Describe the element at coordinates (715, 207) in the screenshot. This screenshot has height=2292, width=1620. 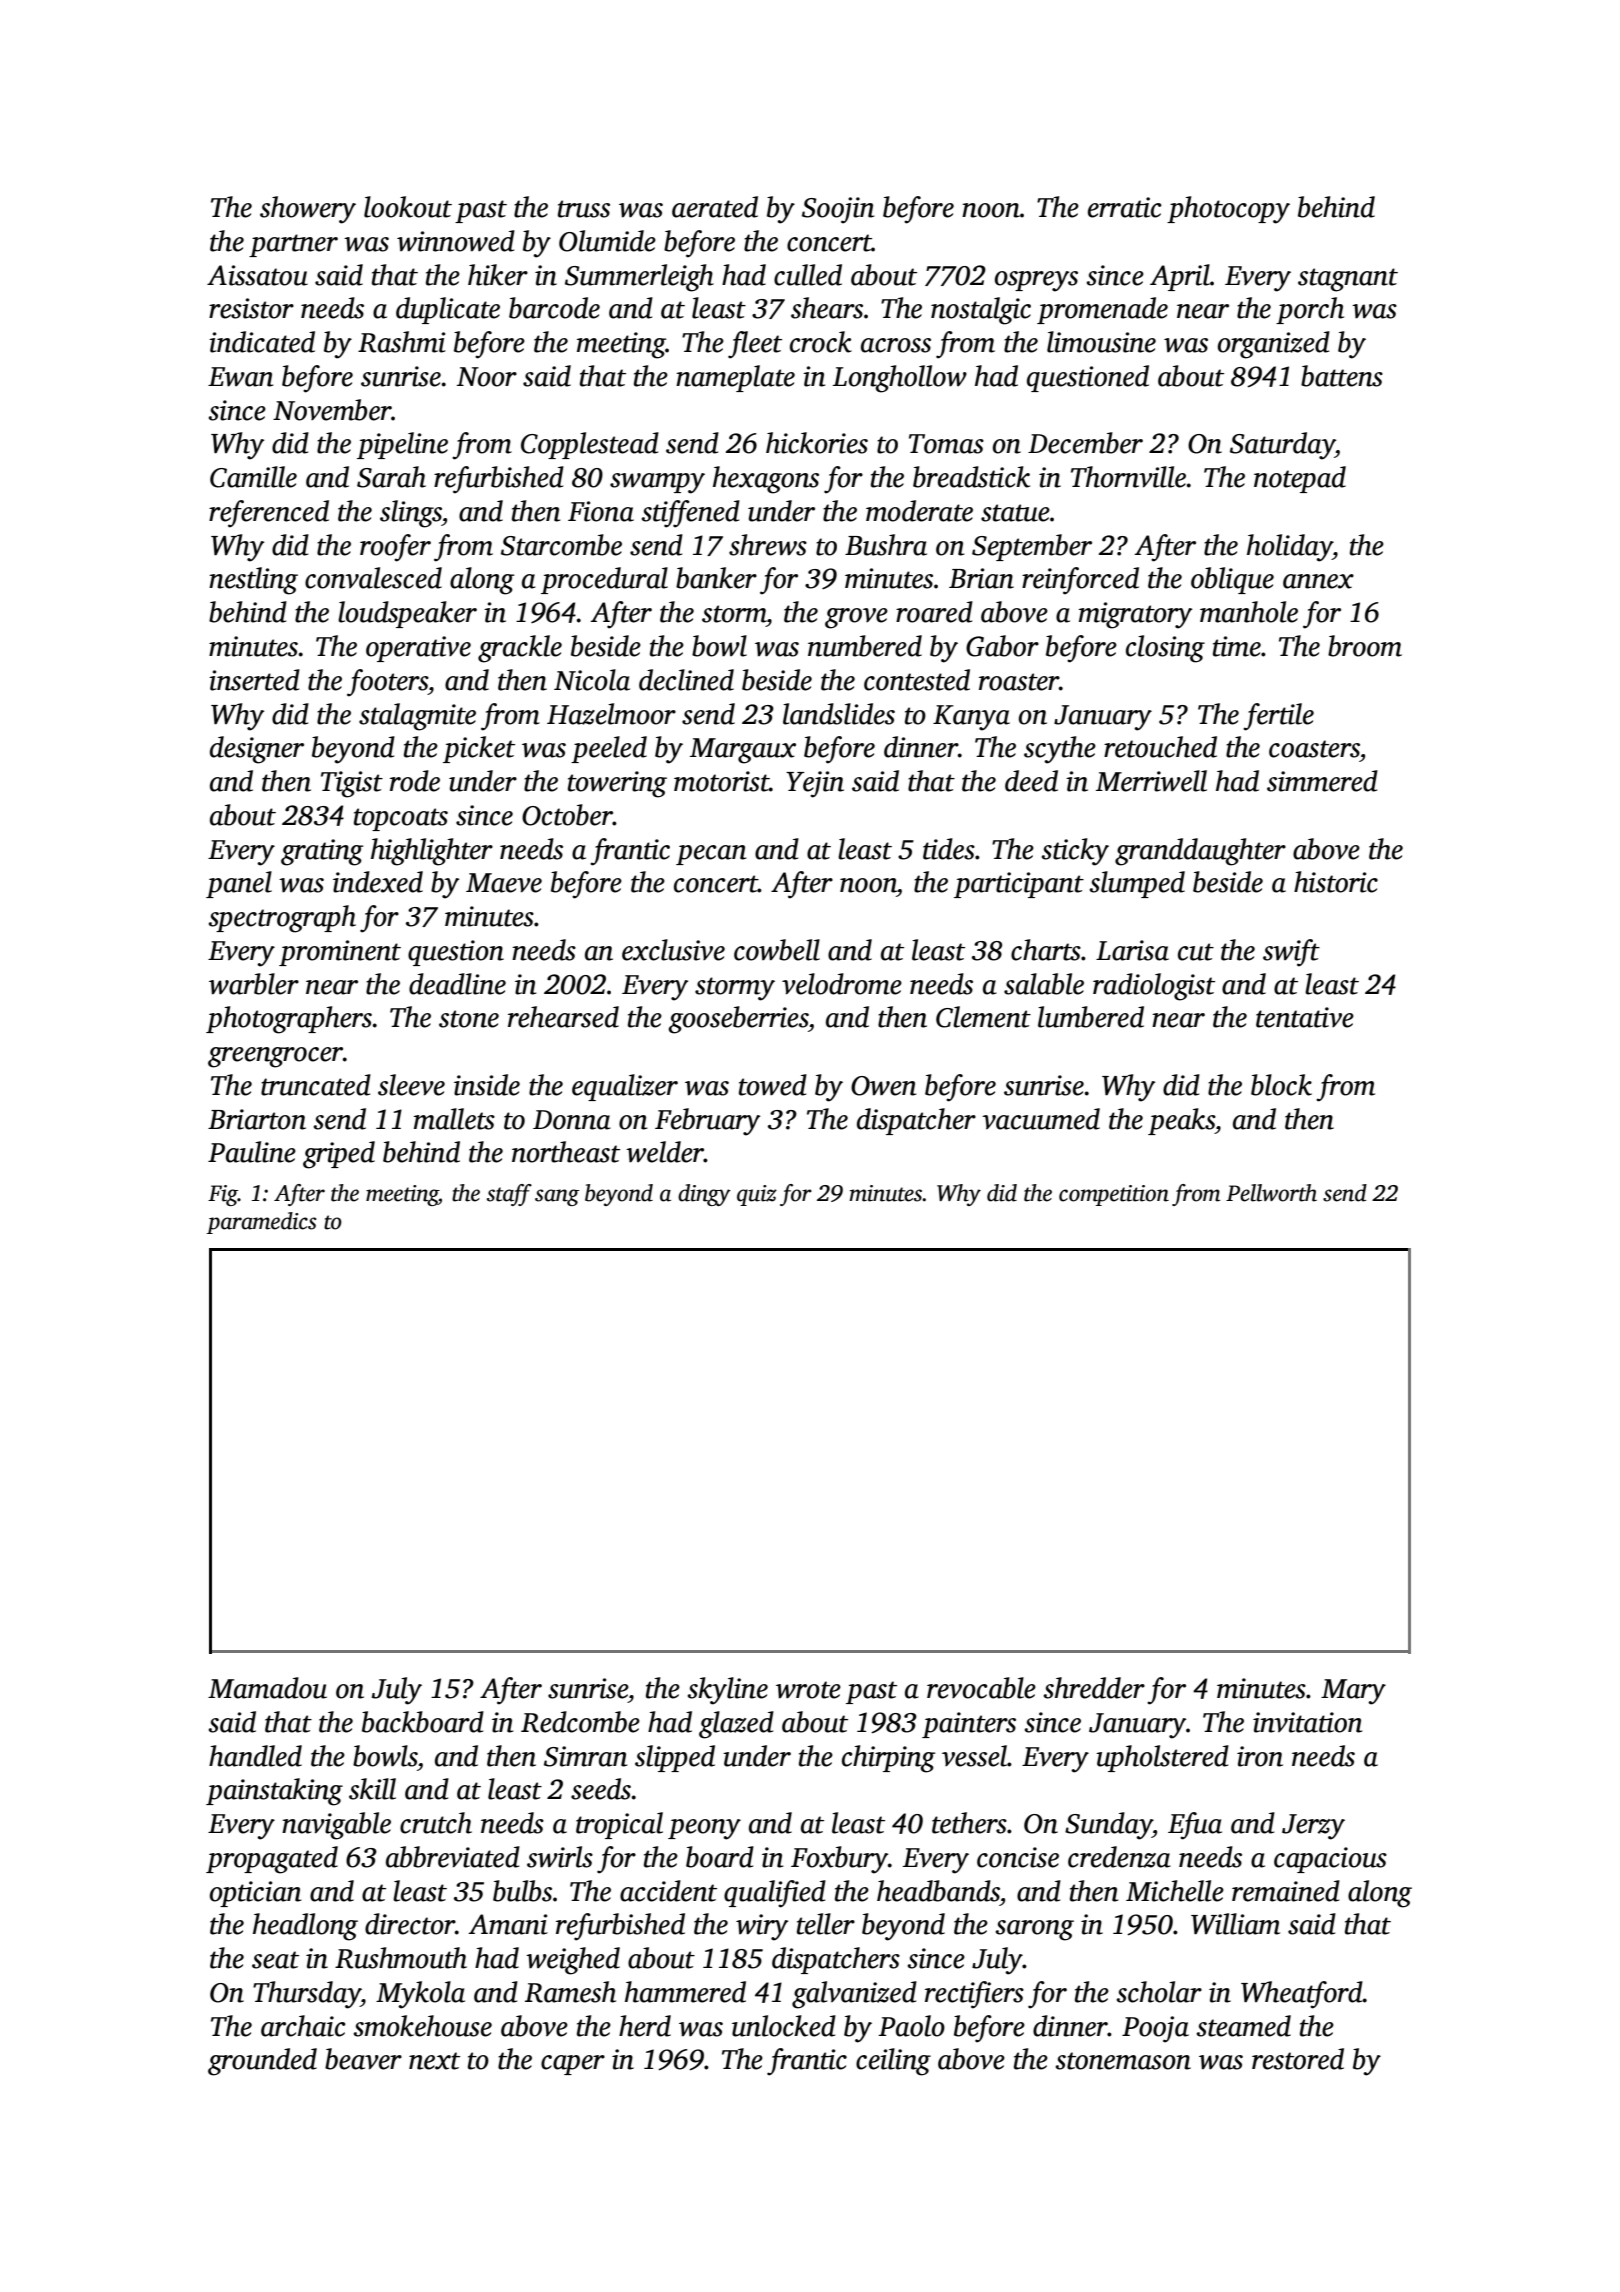
I see `aerated` at that location.
